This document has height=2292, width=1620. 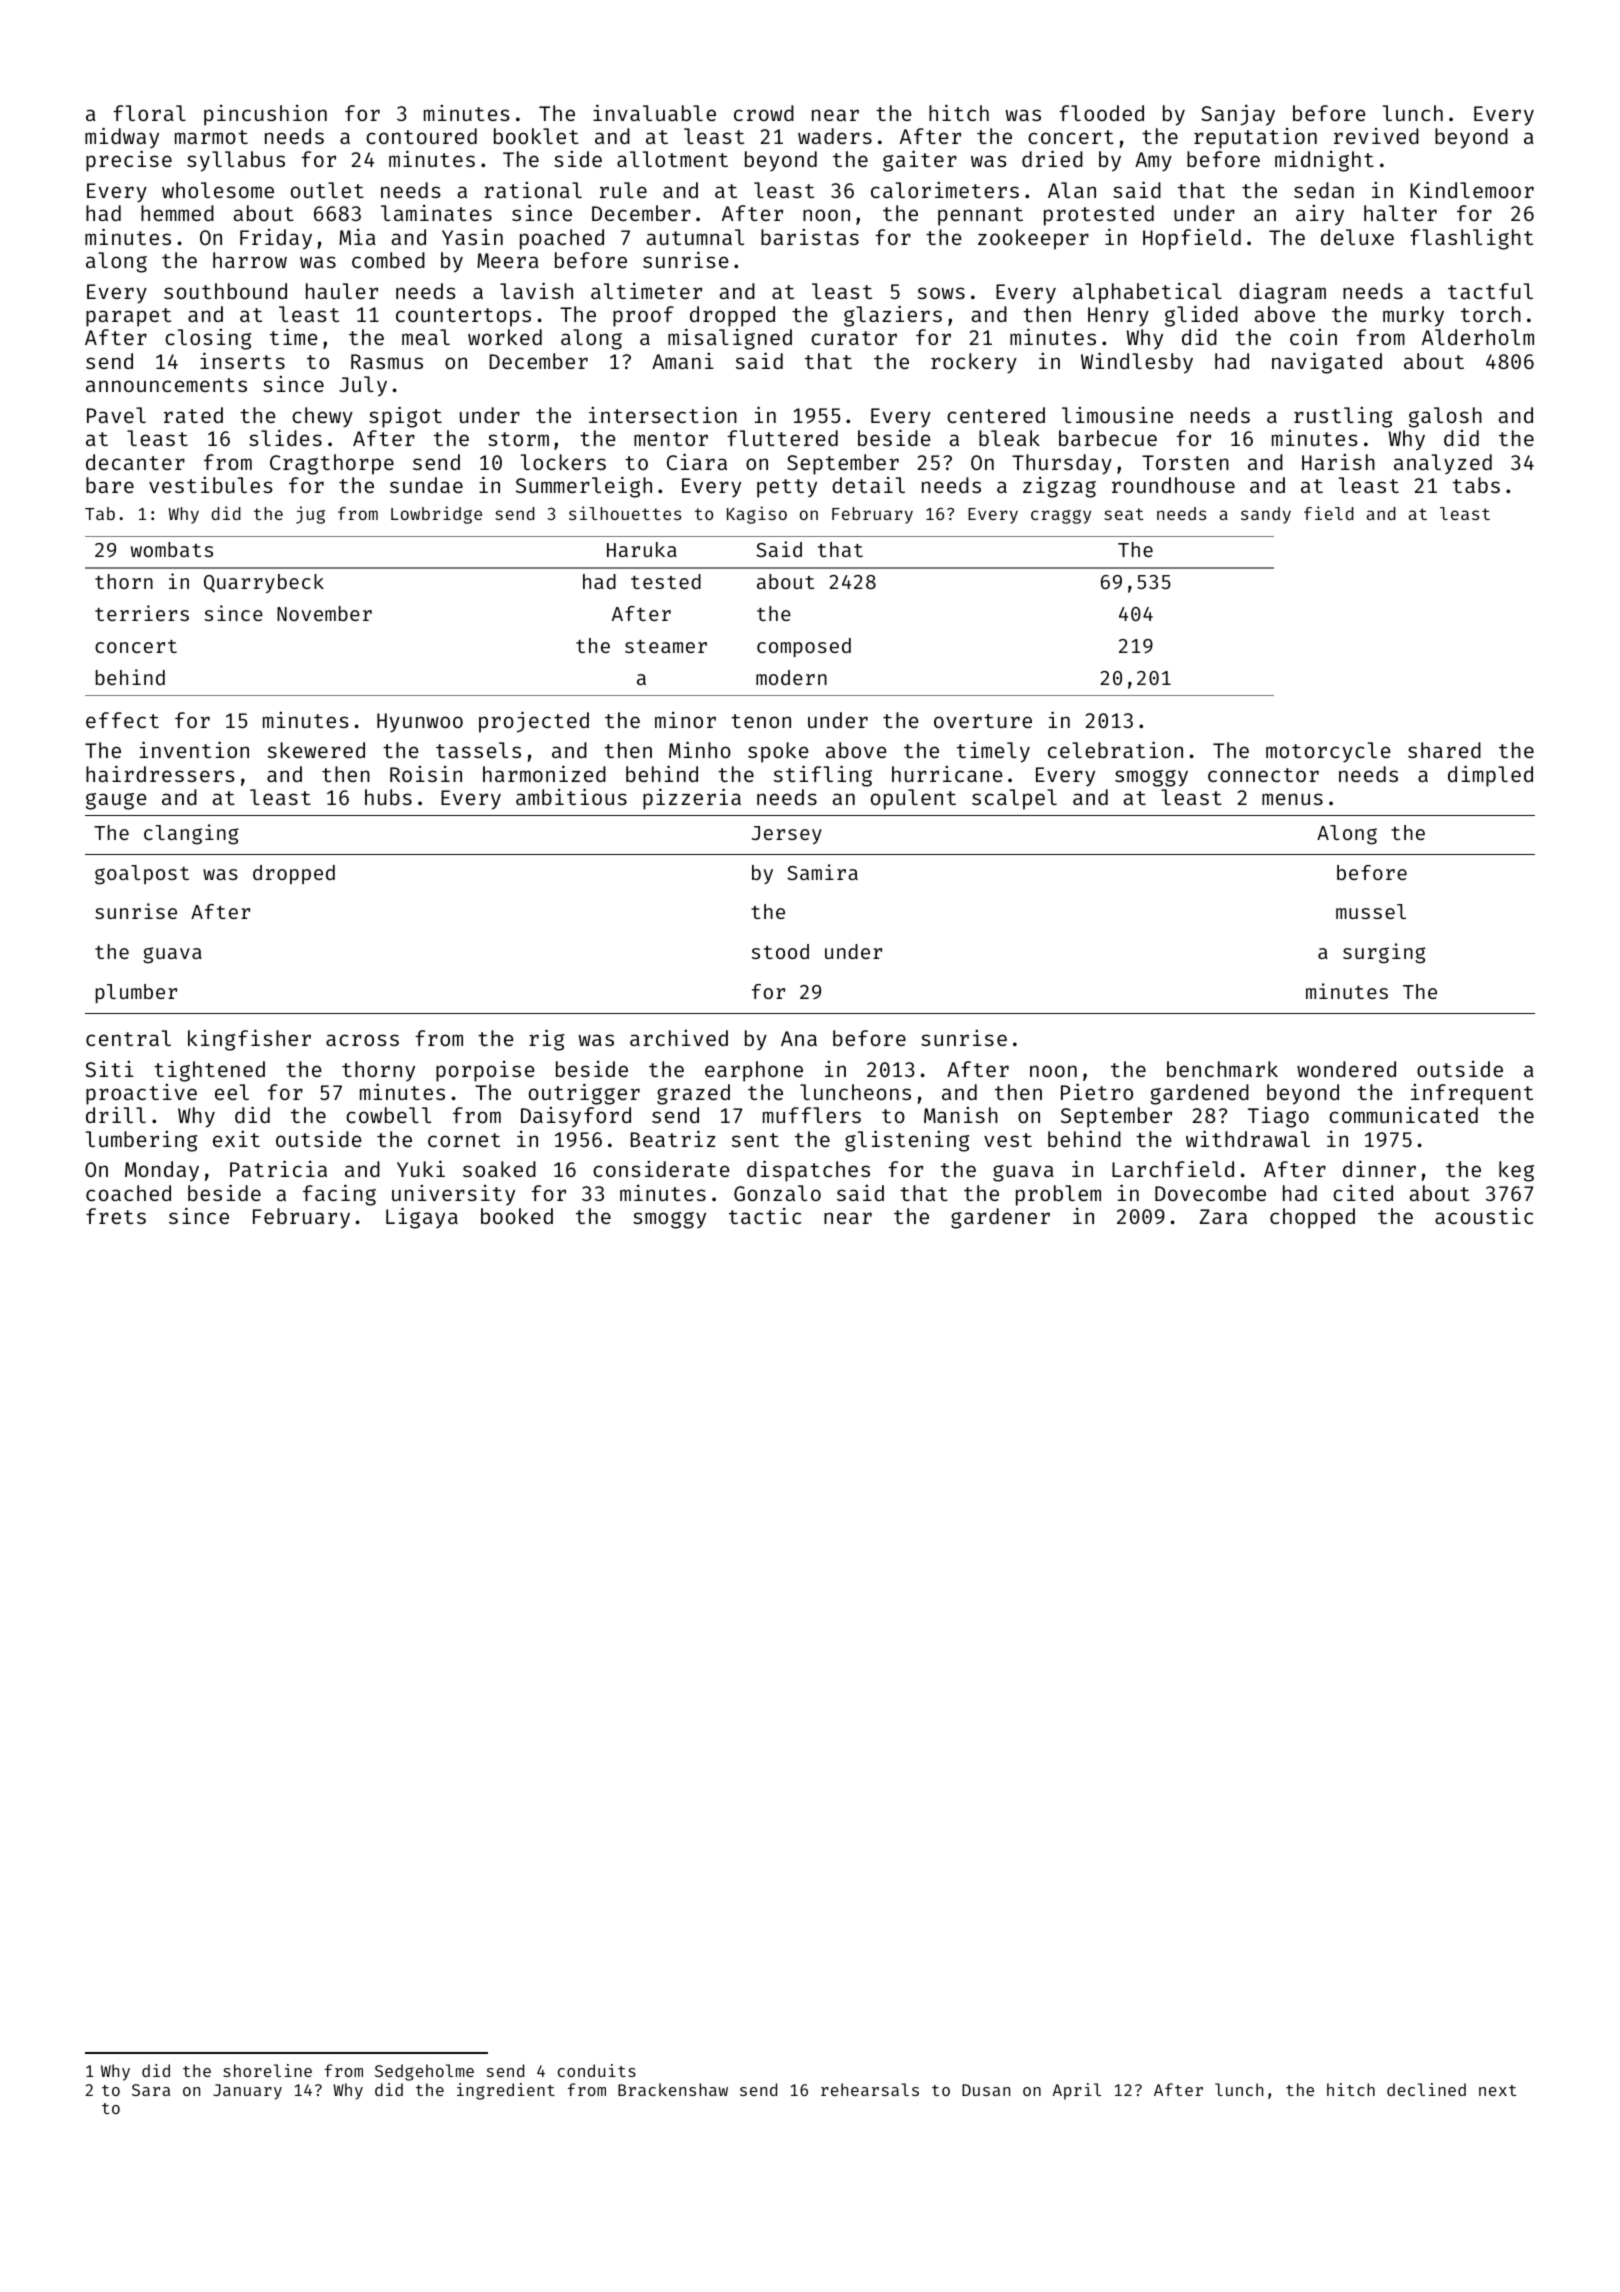 I want to click on earphone, so click(x=754, y=1071).
